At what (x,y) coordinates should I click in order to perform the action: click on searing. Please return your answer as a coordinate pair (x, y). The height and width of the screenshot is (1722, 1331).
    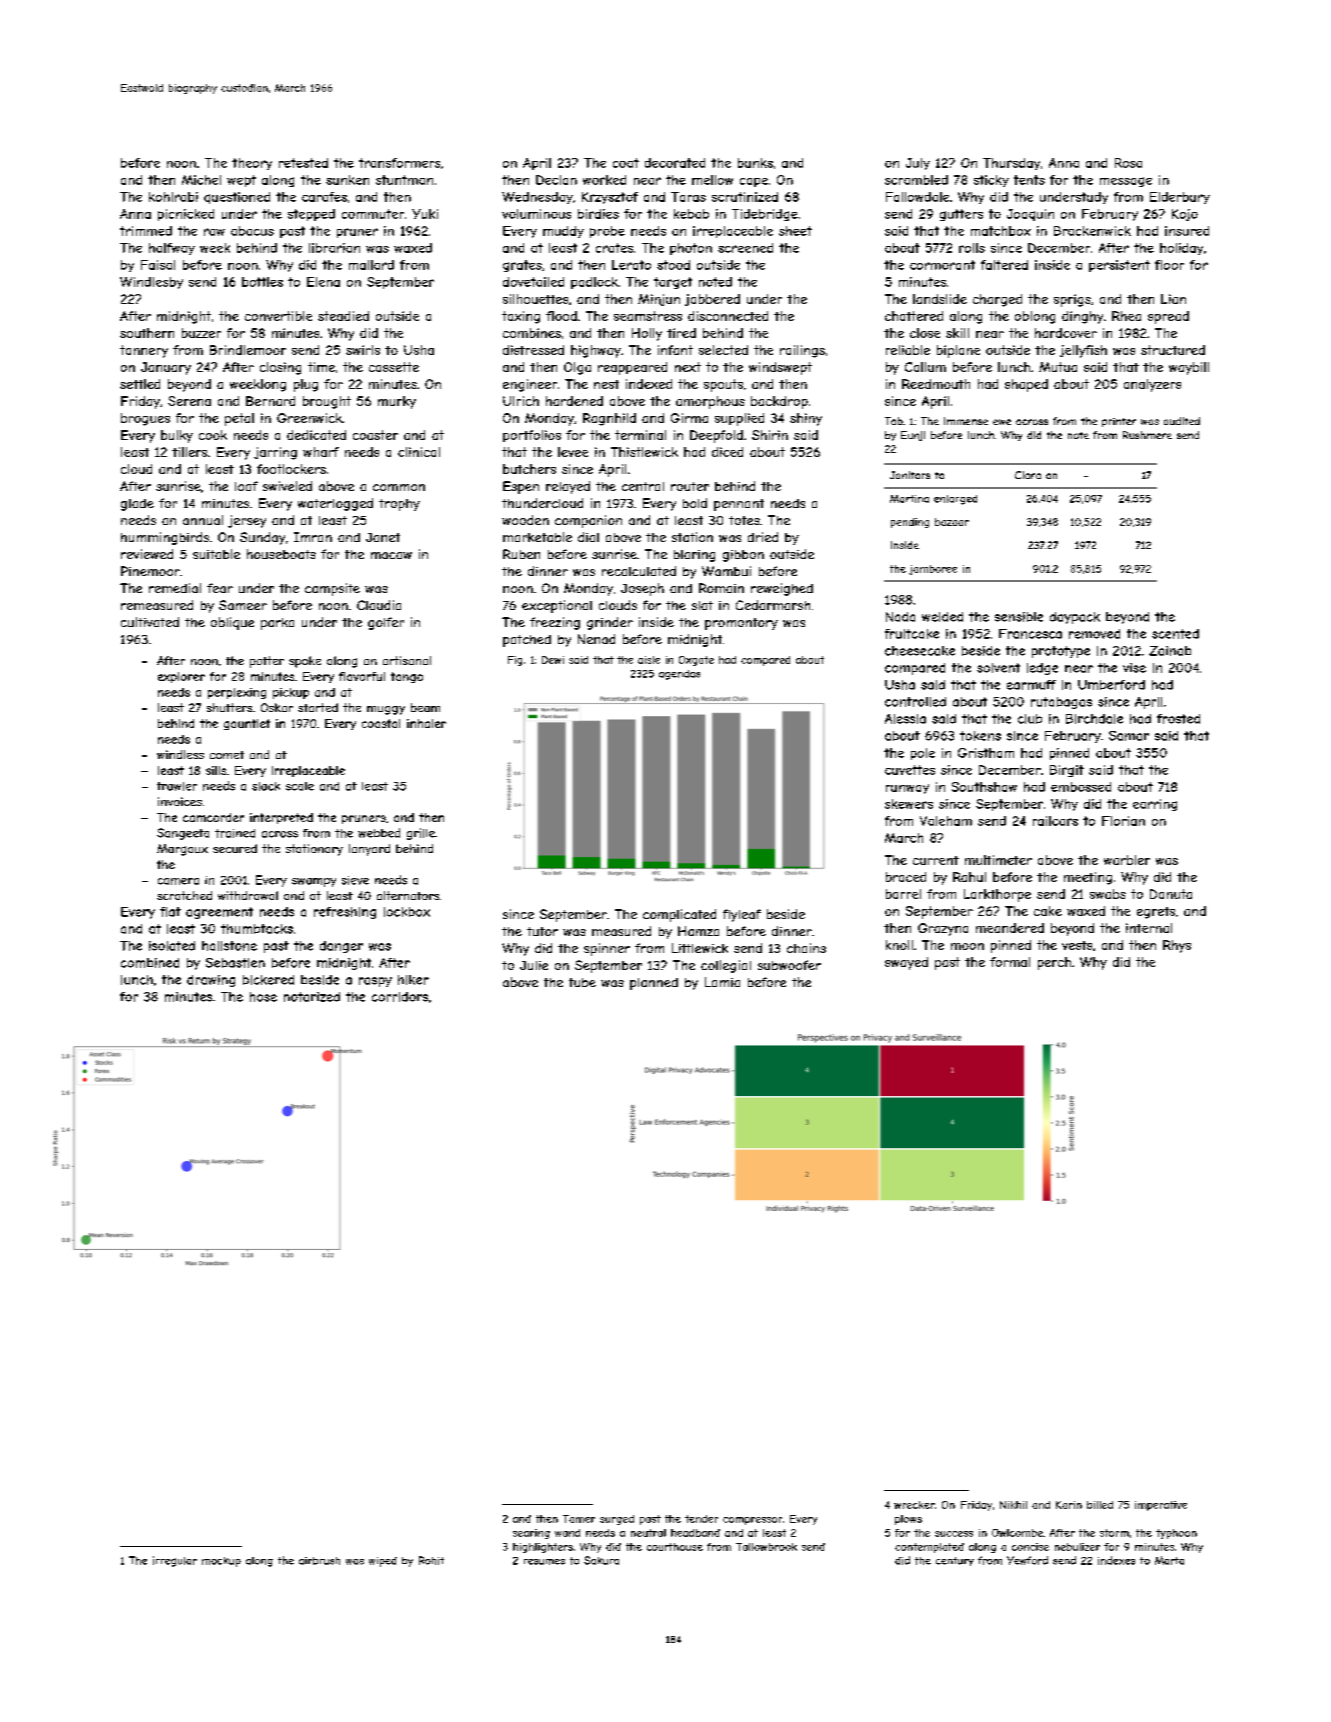
    Looking at the image, I should click on (531, 1534).
